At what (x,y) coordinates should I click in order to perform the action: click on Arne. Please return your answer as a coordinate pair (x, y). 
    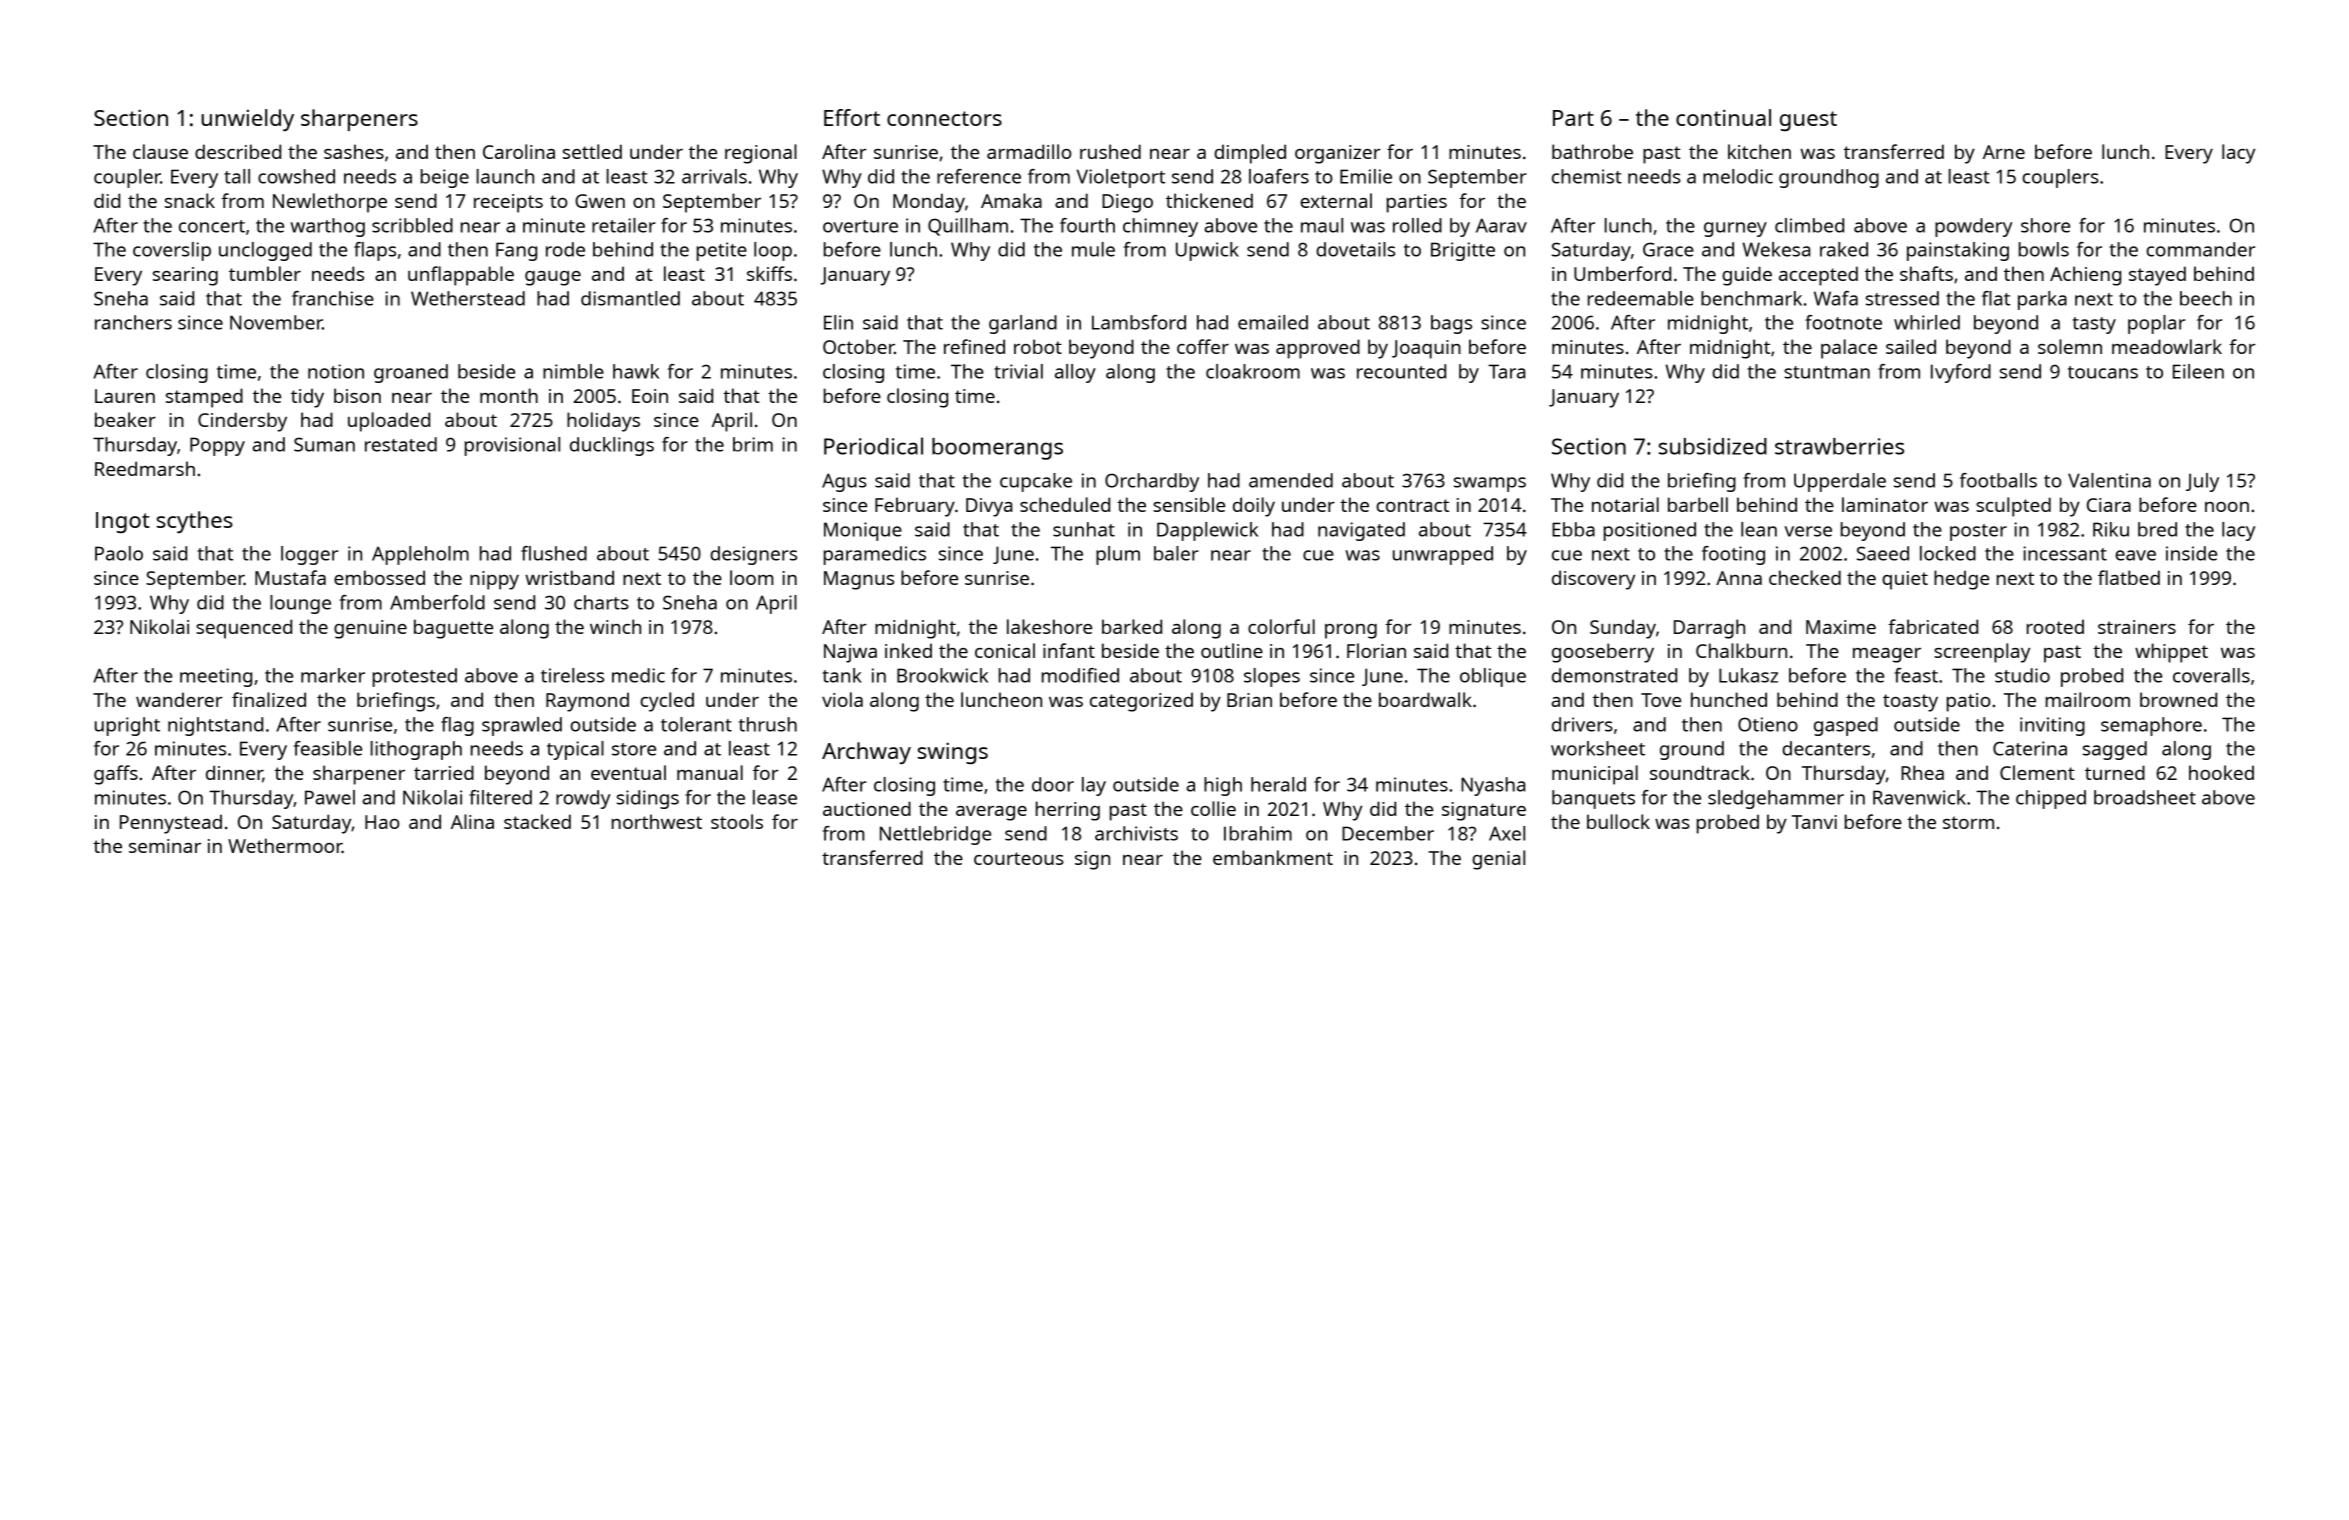
    Looking at the image, I should click on (2004, 152).
